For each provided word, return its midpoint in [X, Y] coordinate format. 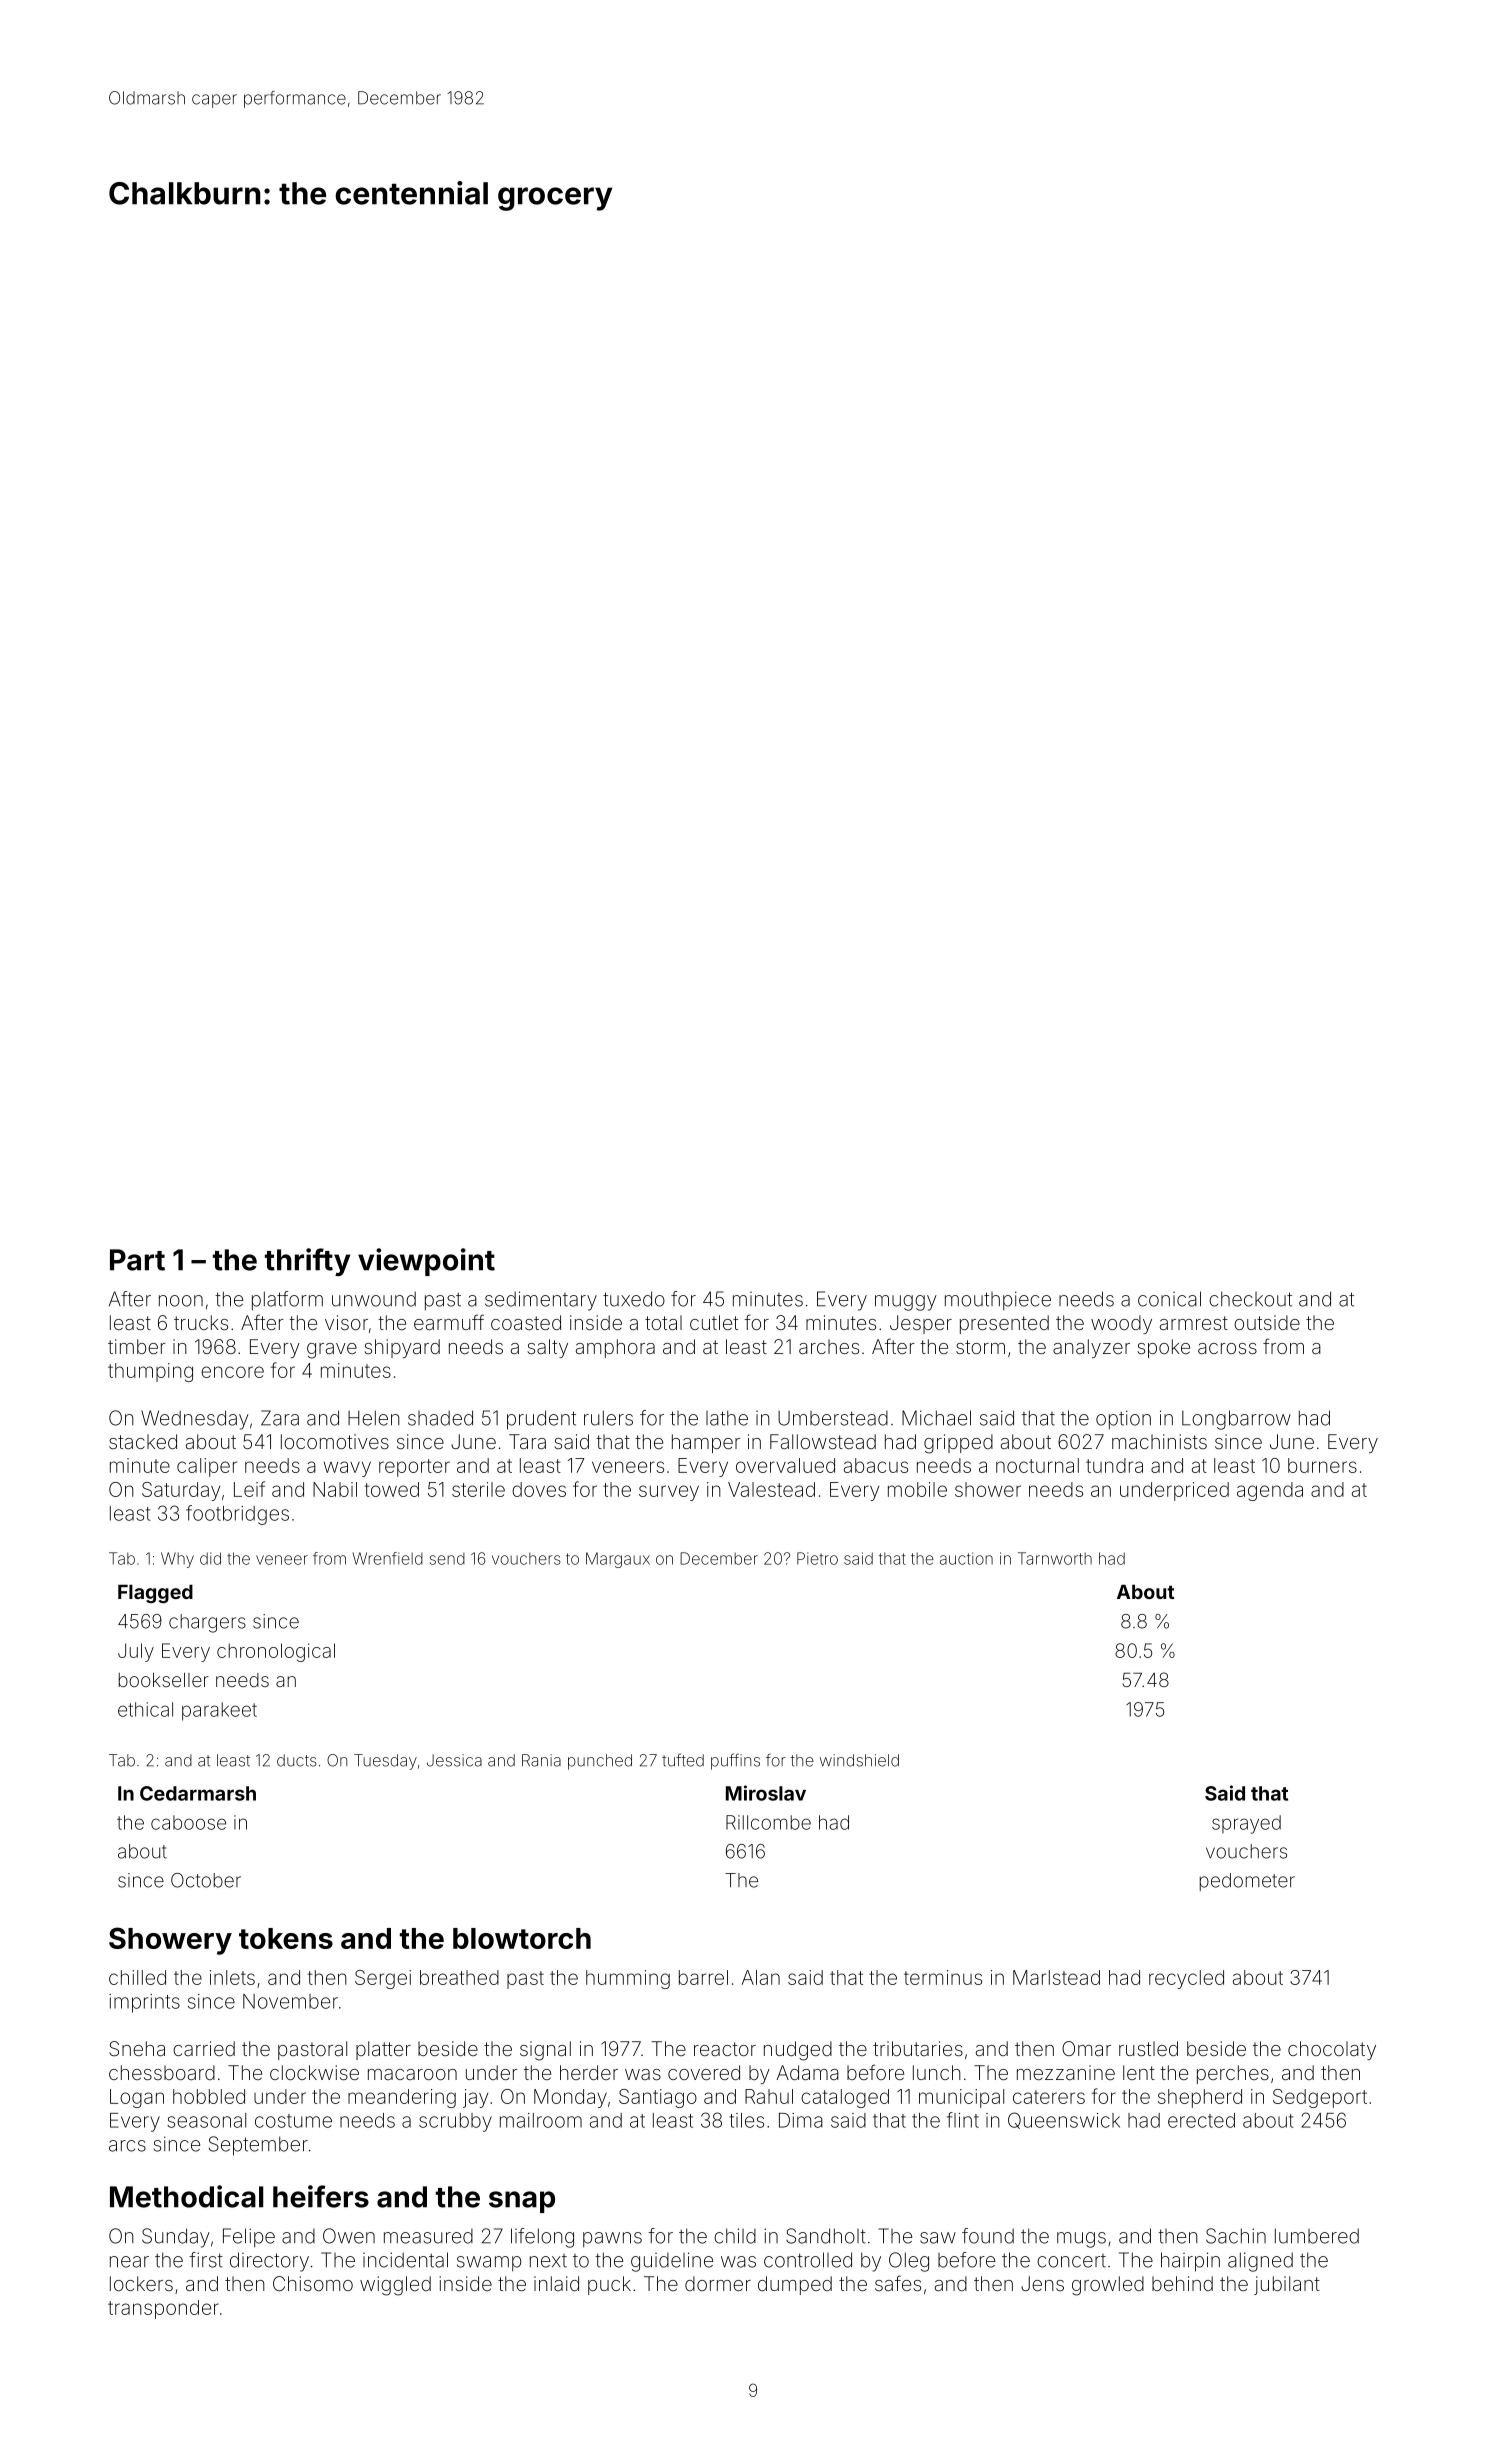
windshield [859, 1760]
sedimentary [541, 1301]
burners [1322, 1465]
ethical [145, 1709]
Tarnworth [1055, 1558]
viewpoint [426, 1262]
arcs [127, 2146]
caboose [188, 1822]
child [735, 2236]
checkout [1250, 1299]
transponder [163, 2309]
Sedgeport [1320, 2098]
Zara [280, 1418]
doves [539, 1489]
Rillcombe [768, 1822]
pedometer [1247, 1882]
